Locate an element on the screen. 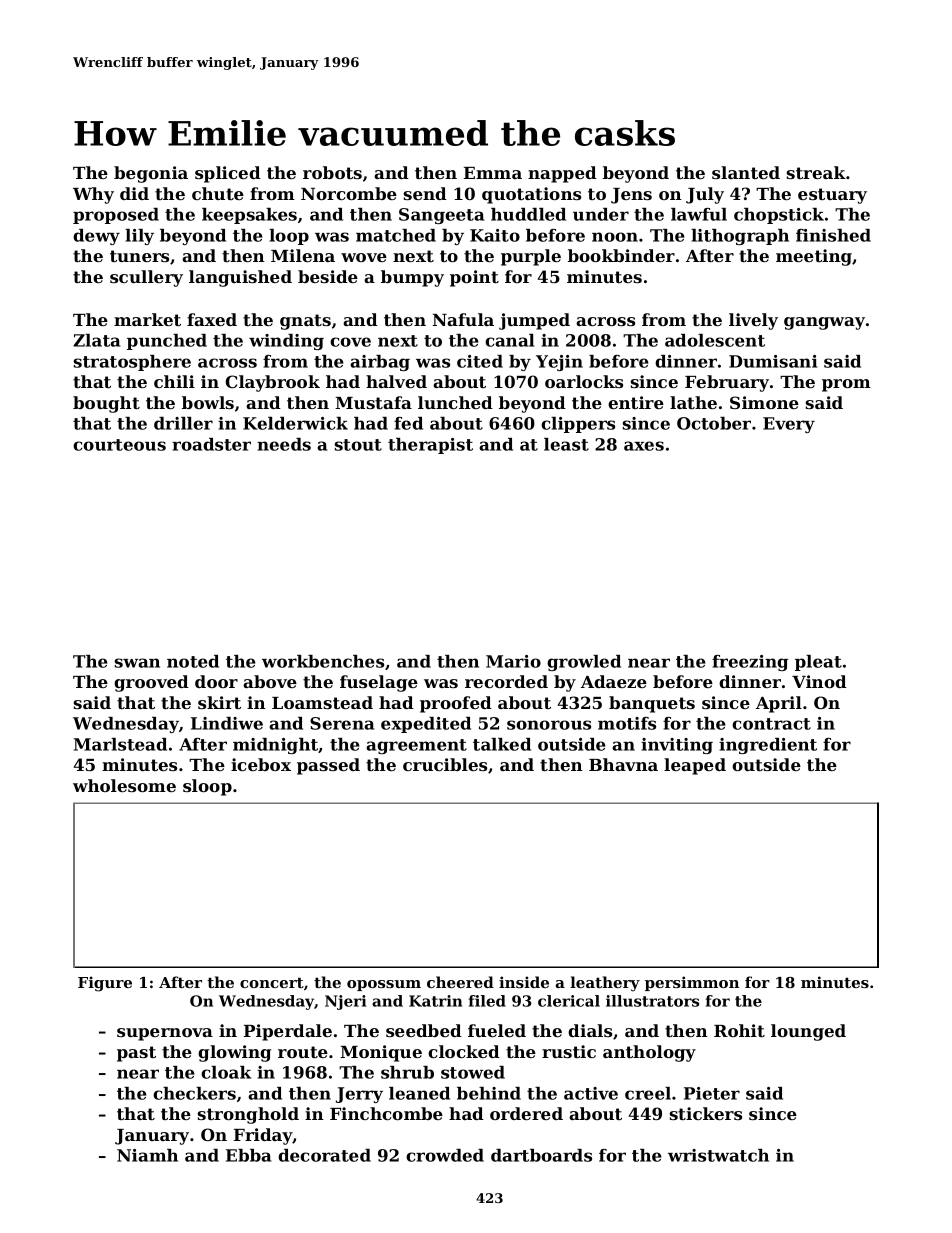  wholesome is located at coordinates (124, 785).
